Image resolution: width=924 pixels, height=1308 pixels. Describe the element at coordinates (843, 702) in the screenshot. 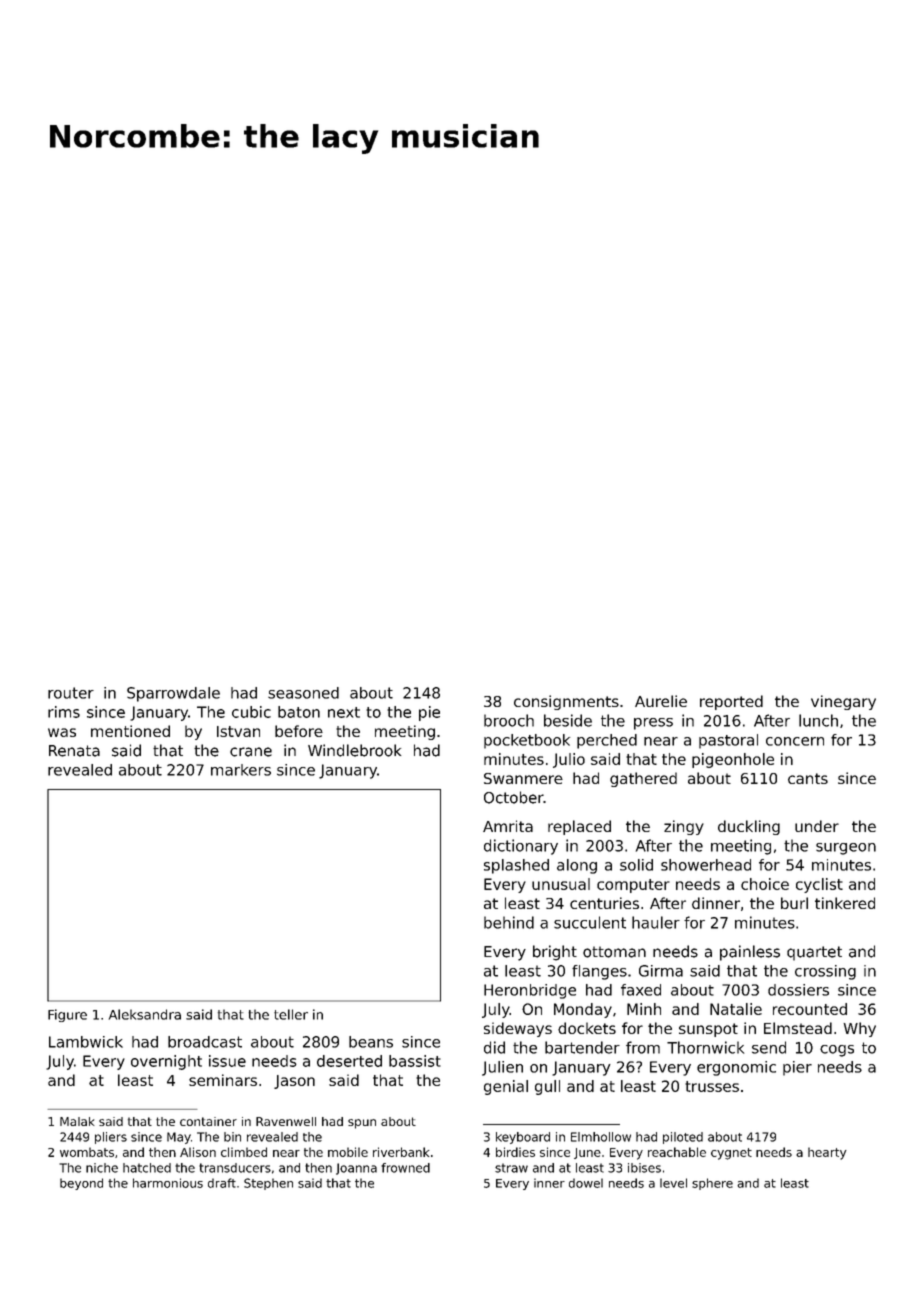

I see `vinegary` at that location.
